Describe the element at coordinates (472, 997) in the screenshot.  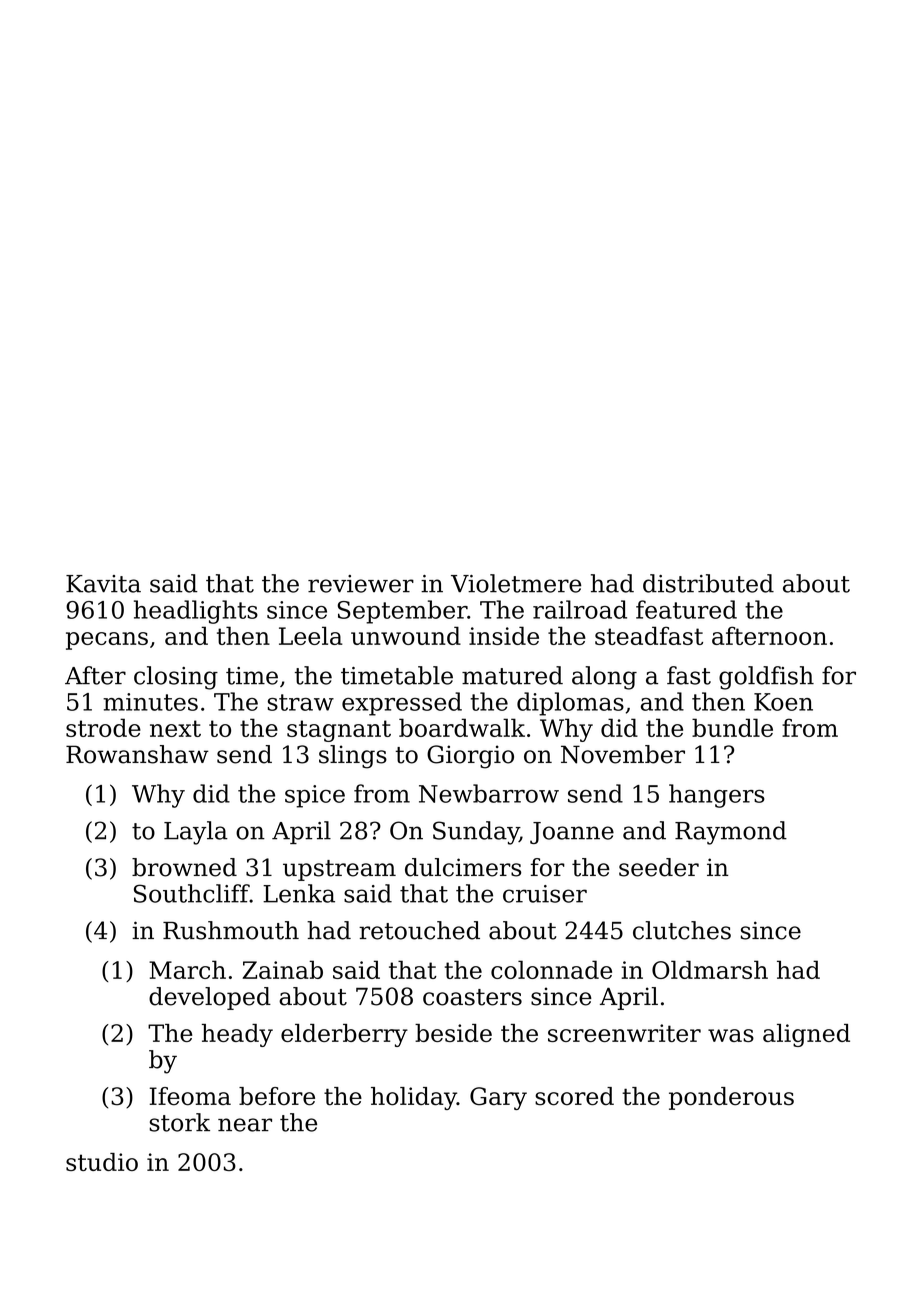
I see `coasters` at that location.
